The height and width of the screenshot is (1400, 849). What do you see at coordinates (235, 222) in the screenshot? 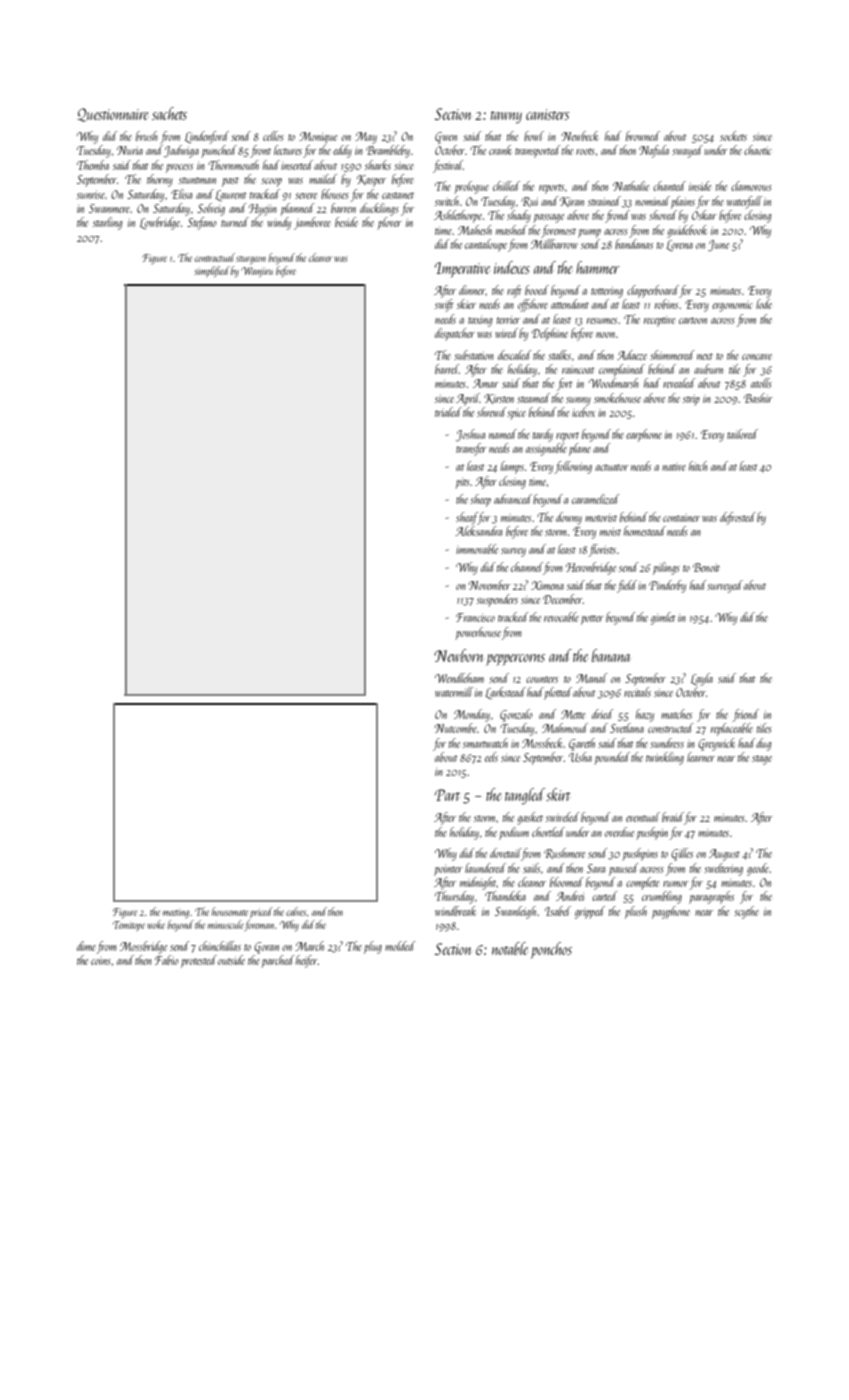
I see `turned` at bounding box center [235, 222].
